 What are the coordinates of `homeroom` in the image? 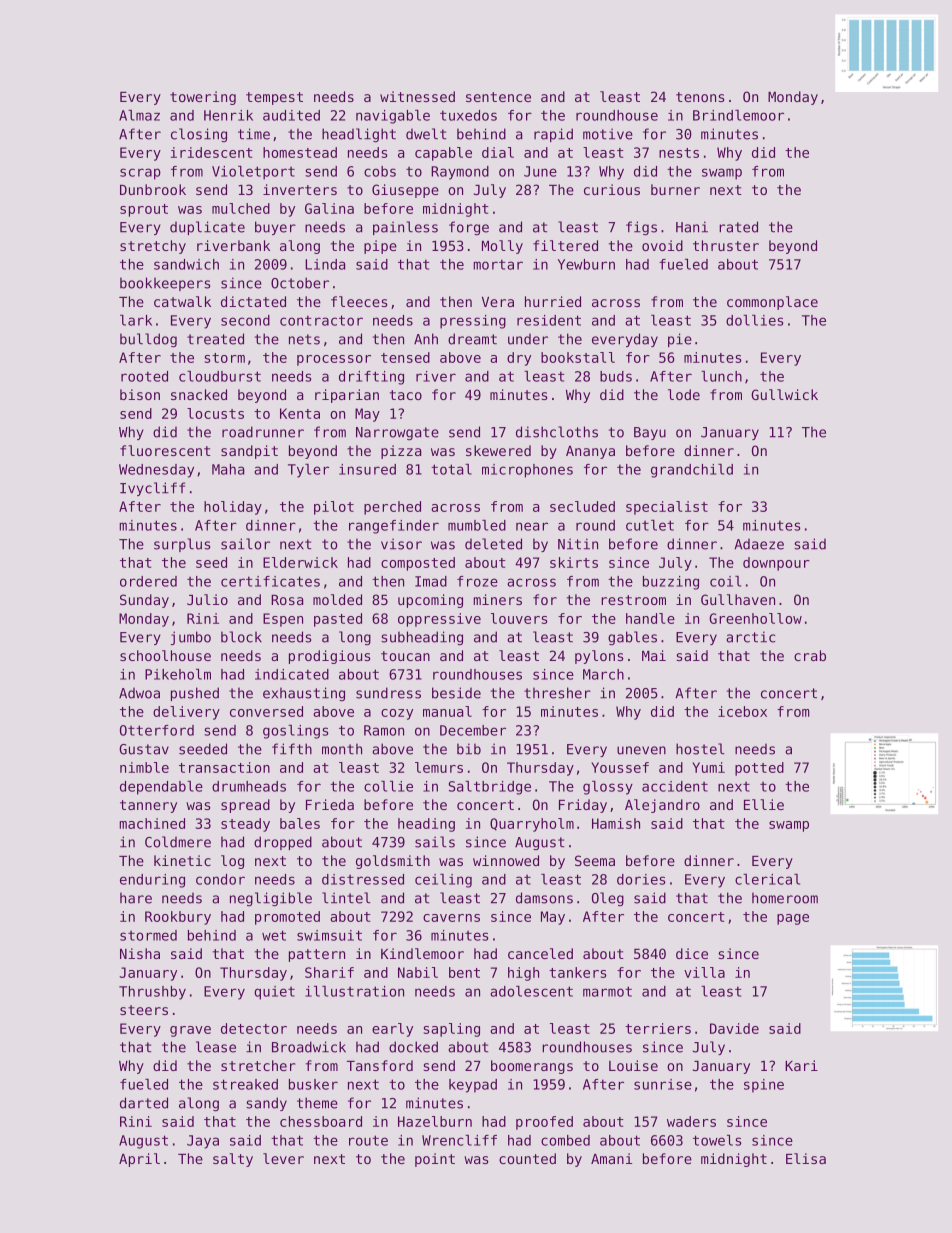 It's located at (785, 898).
